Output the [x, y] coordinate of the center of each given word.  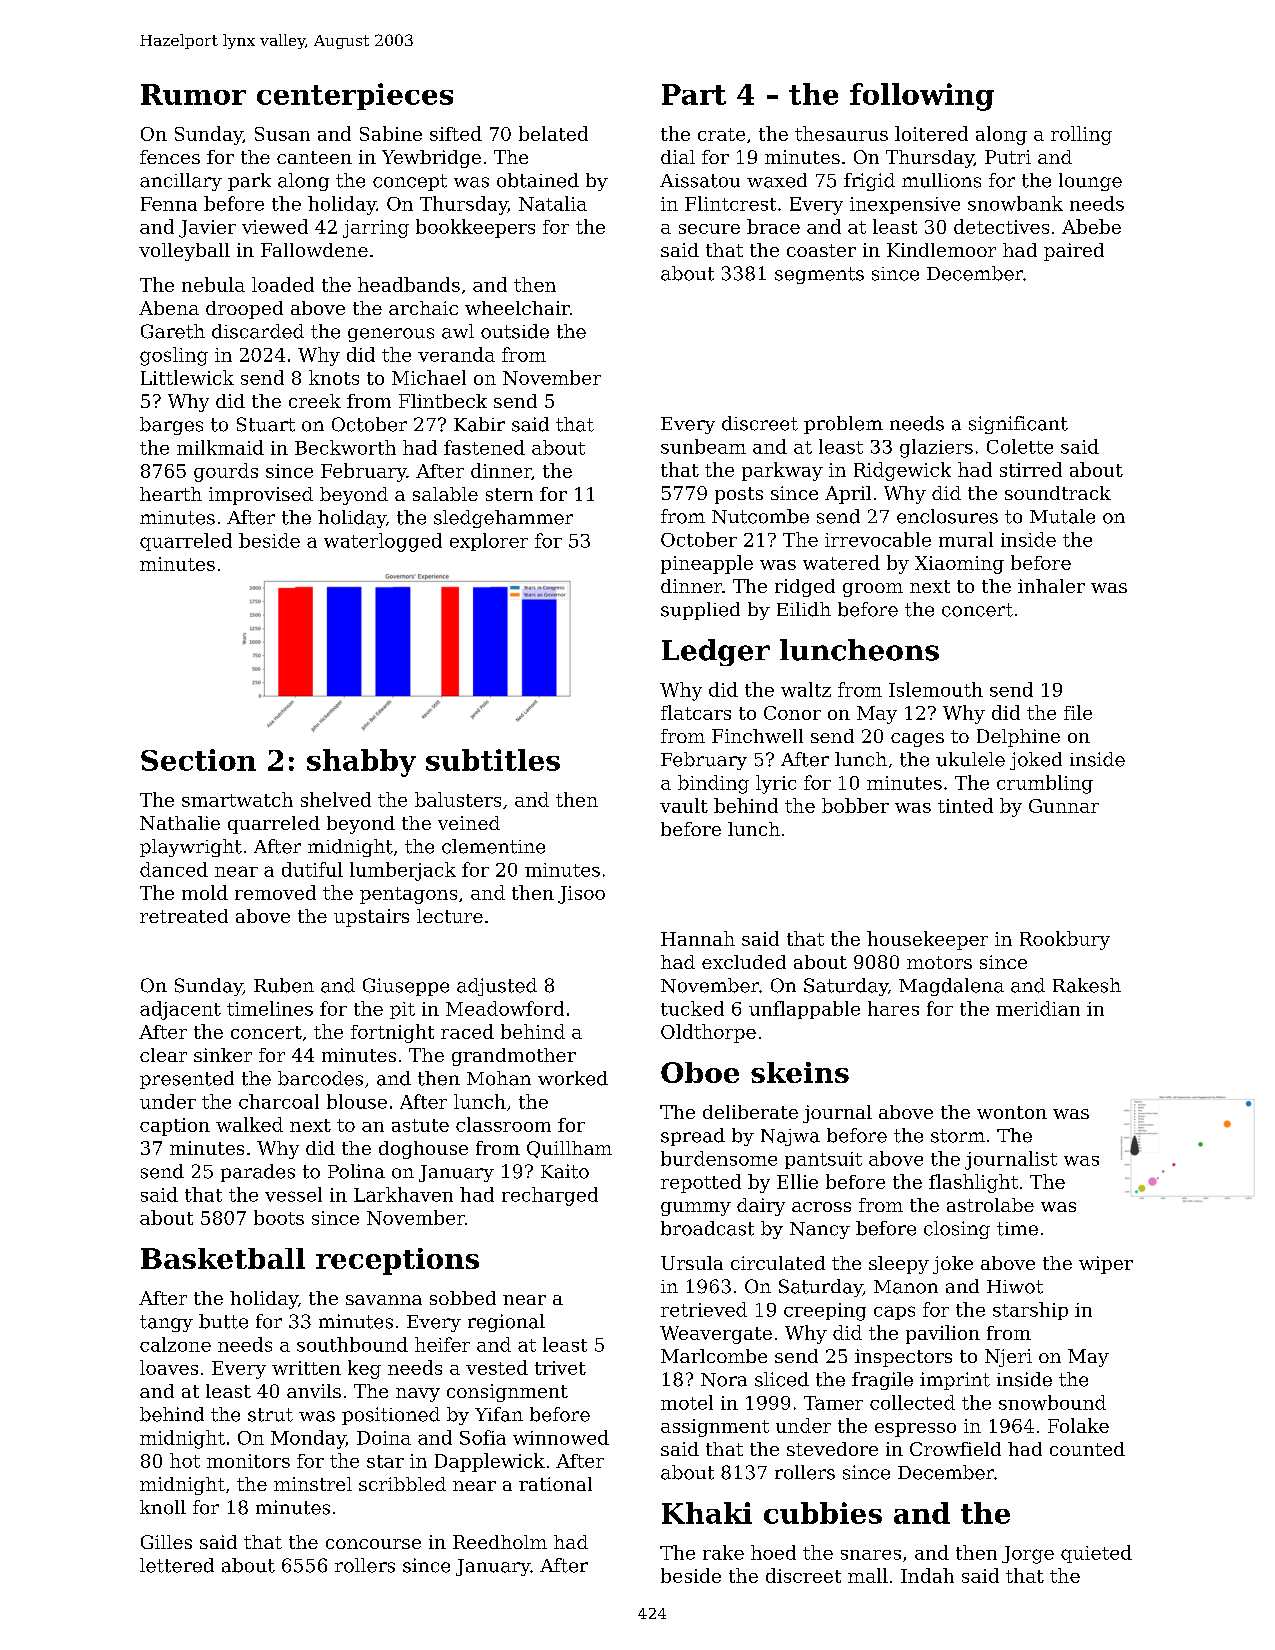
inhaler [1051, 586]
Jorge [1028, 1555]
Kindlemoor [941, 250]
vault [684, 805]
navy [418, 1395]
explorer [489, 542]
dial [678, 157]
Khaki [707, 1513]
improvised [261, 496]
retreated [184, 916]
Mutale [1062, 516]
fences [170, 157]
